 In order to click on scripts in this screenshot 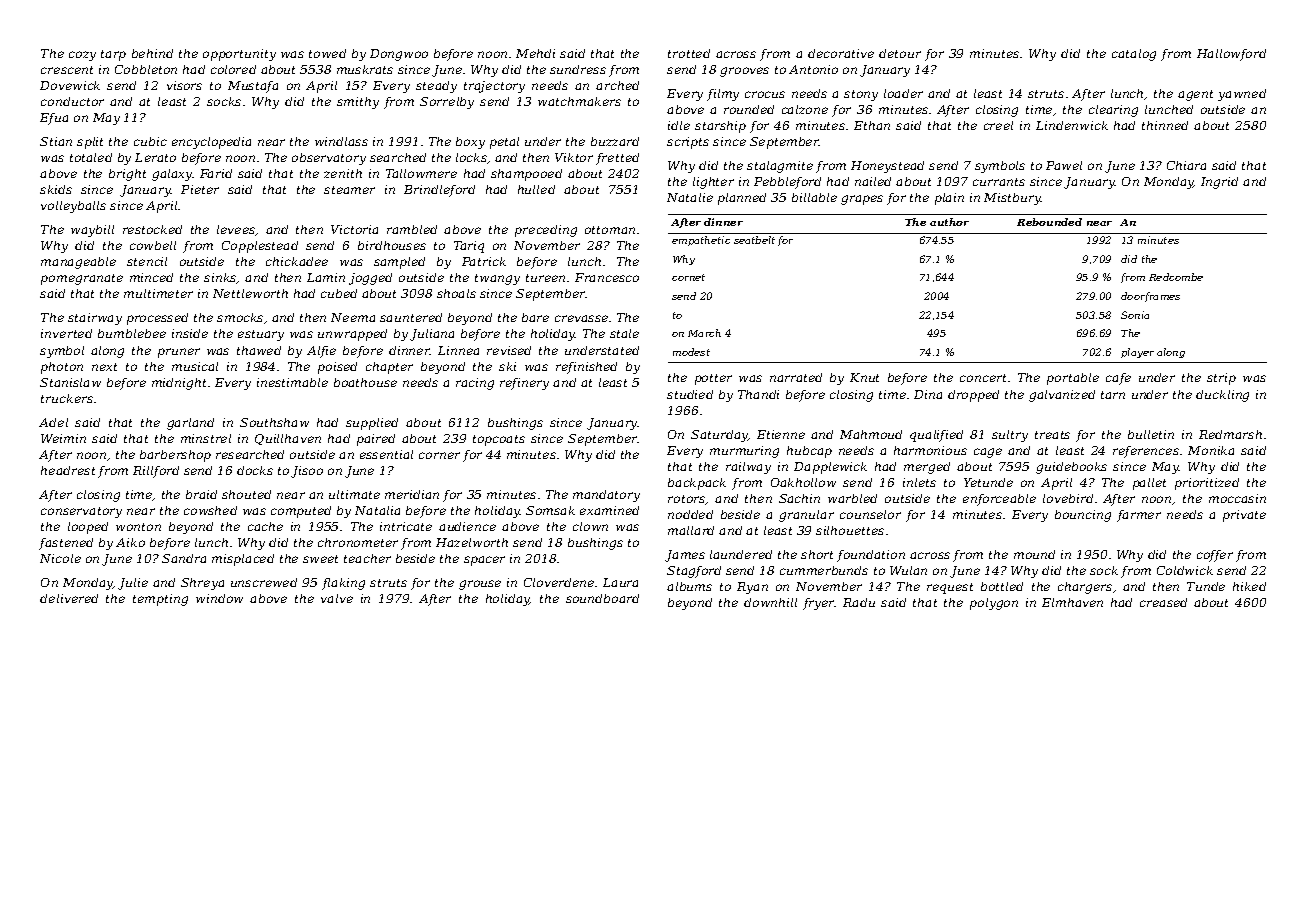, I will do `click(688, 143)`.
